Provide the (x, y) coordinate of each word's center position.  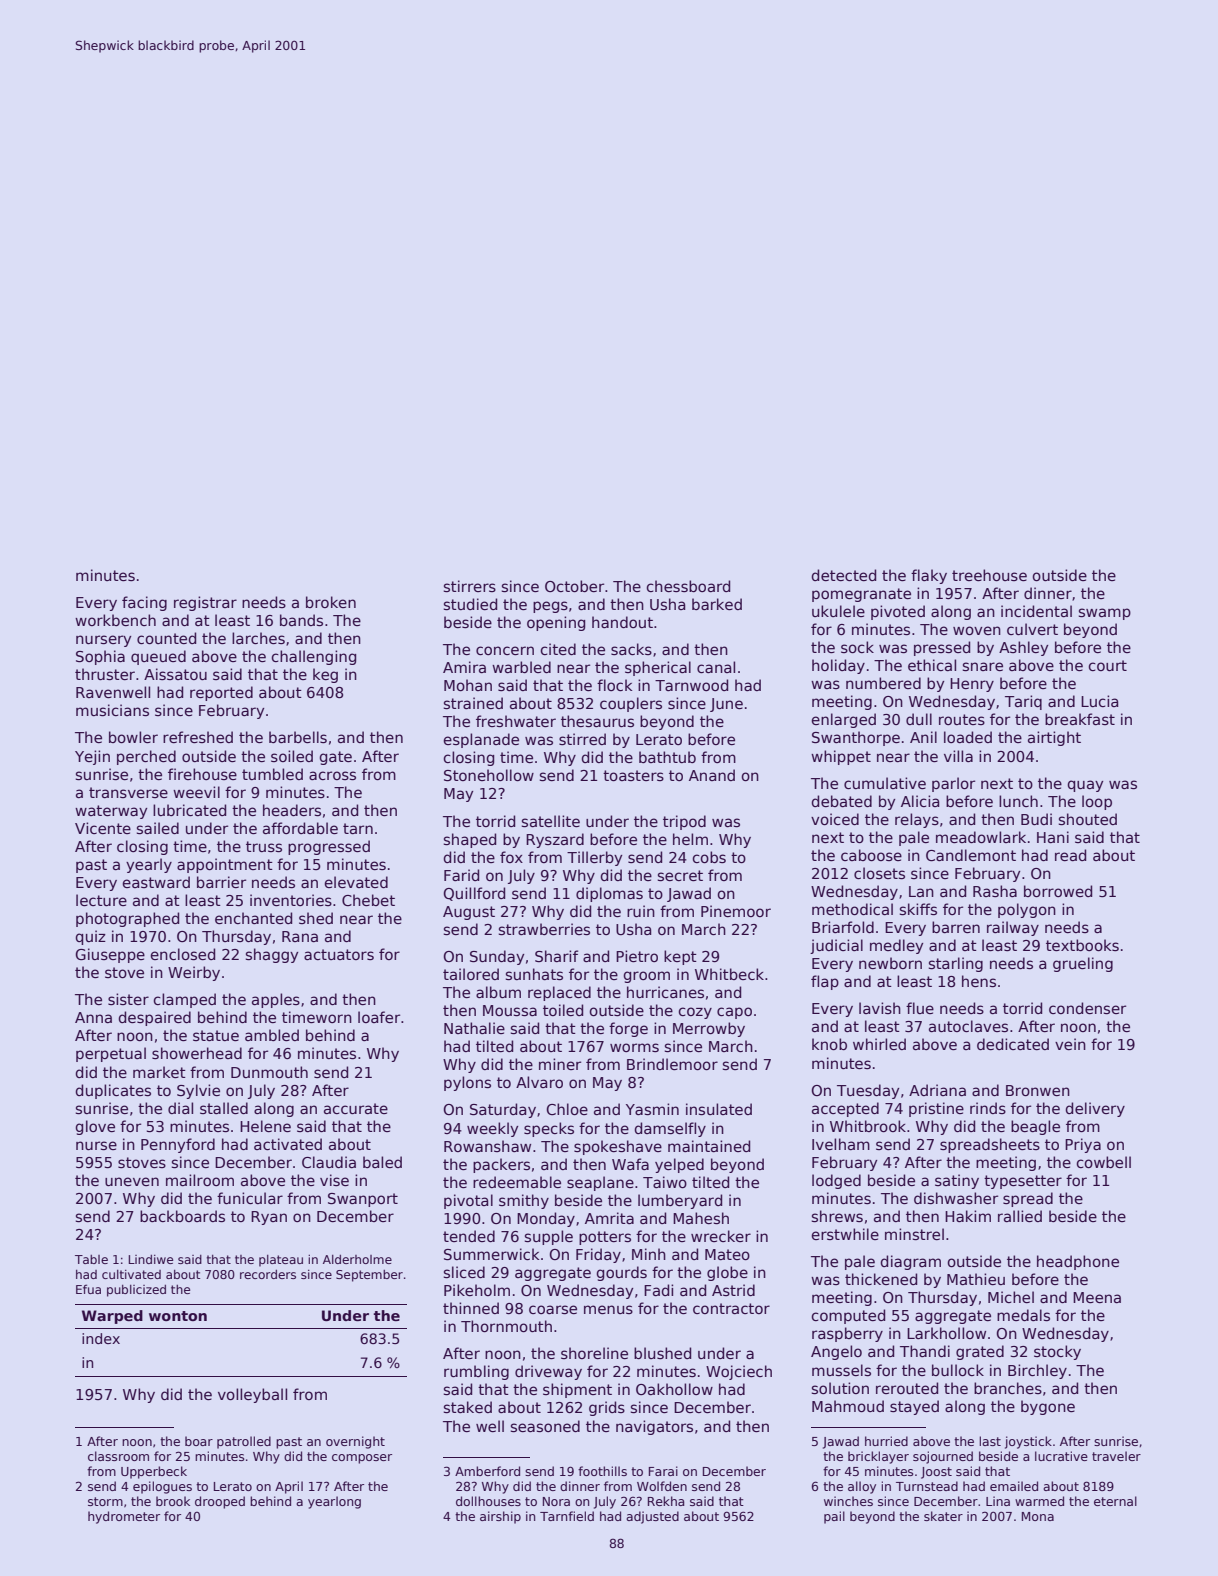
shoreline (594, 1353)
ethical (932, 665)
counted (166, 638)
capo (734, 1013)
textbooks (1082, 945)
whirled (879, 1044)
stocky (1057, 1352)
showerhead (197, 1053)
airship (500, 1517)
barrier (221, 882)
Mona (1038, 1516)
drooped (220, 1502)
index (101, 1338)
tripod (684, 822)
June (726, 705)
